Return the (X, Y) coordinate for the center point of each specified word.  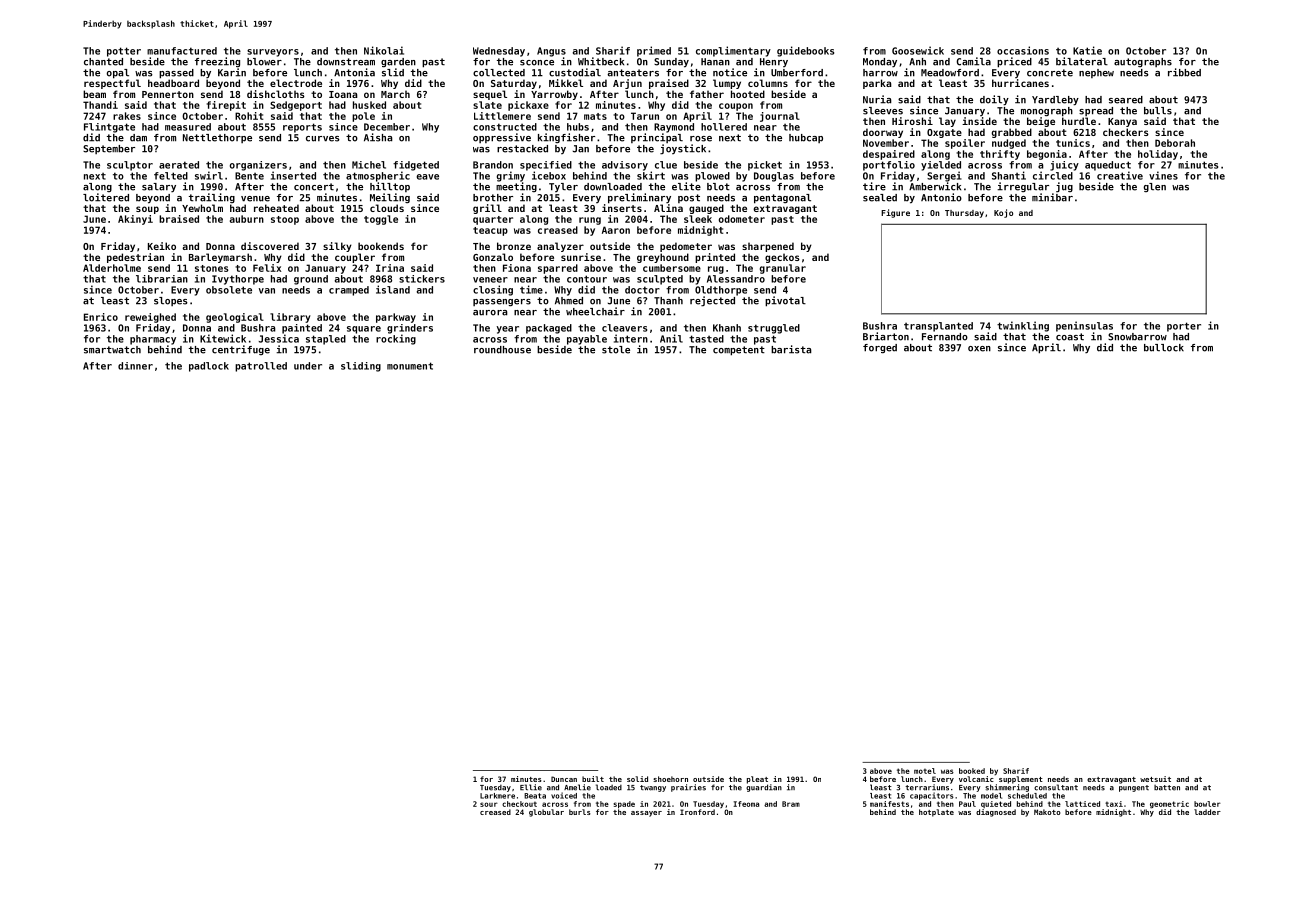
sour (489, 804)
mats (595, 116)
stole (616, 350)
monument (410, 366)
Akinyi (135, 220)
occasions (1023, 50)
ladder (1207, 812)
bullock (1164, 348)
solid (637, 779)
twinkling (1023, 326)
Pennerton (168, 94)
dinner (135, 366)
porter (1184, 327)
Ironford (697, 812)
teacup (490, 231)
